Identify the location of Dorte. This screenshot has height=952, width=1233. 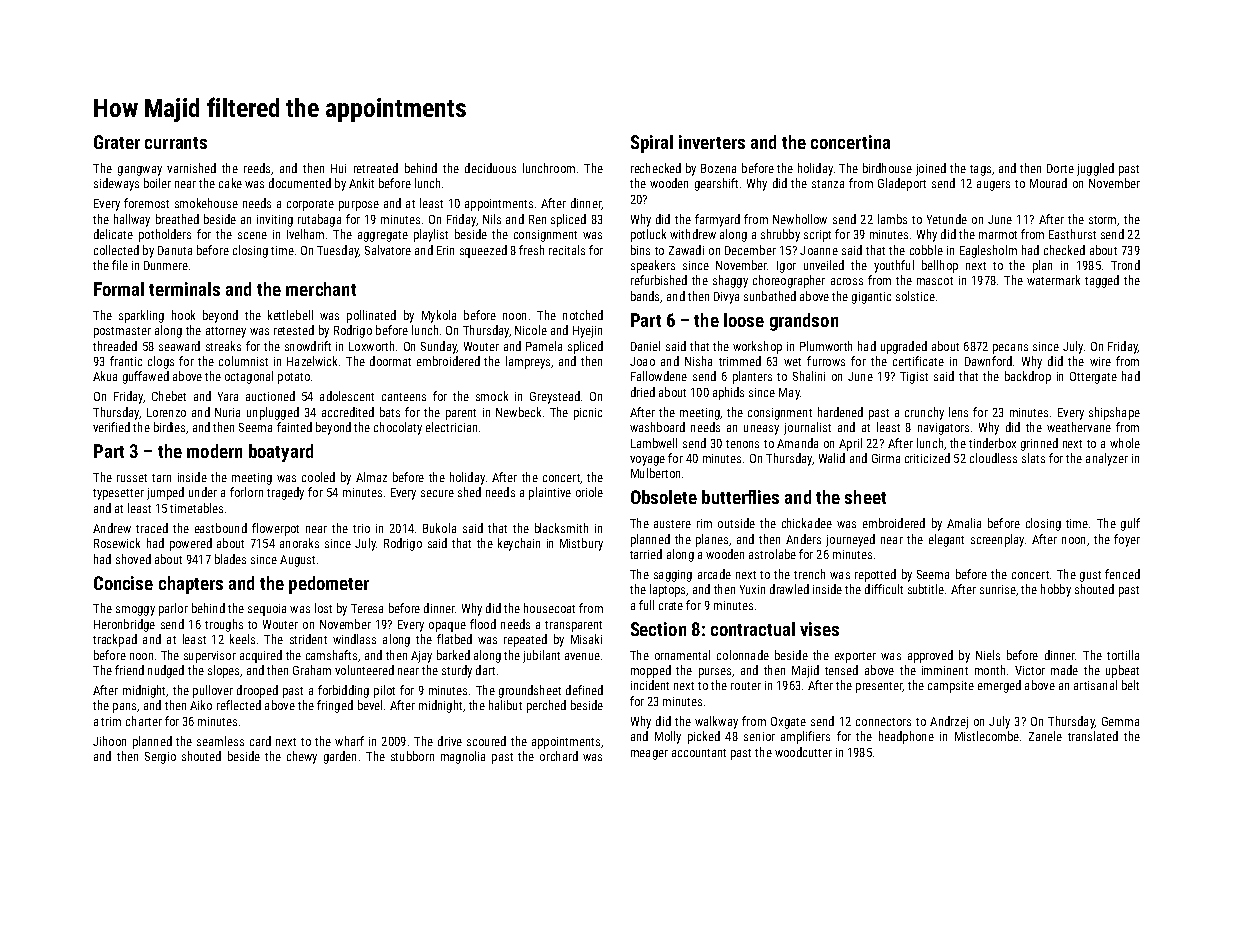
(1060, 168).
